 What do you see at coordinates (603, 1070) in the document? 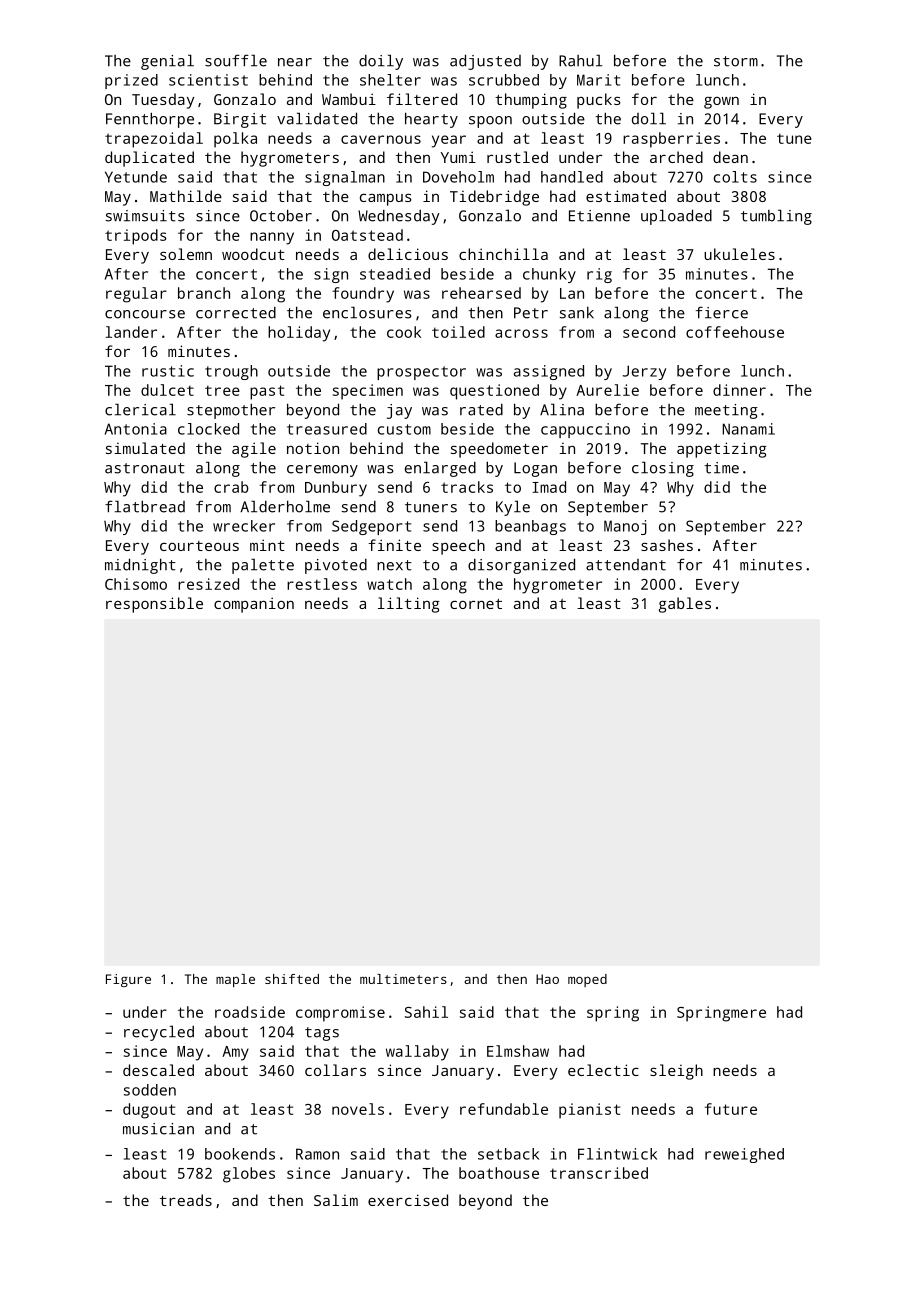
I see `eclectic` at bounding box center [603, 1070].
